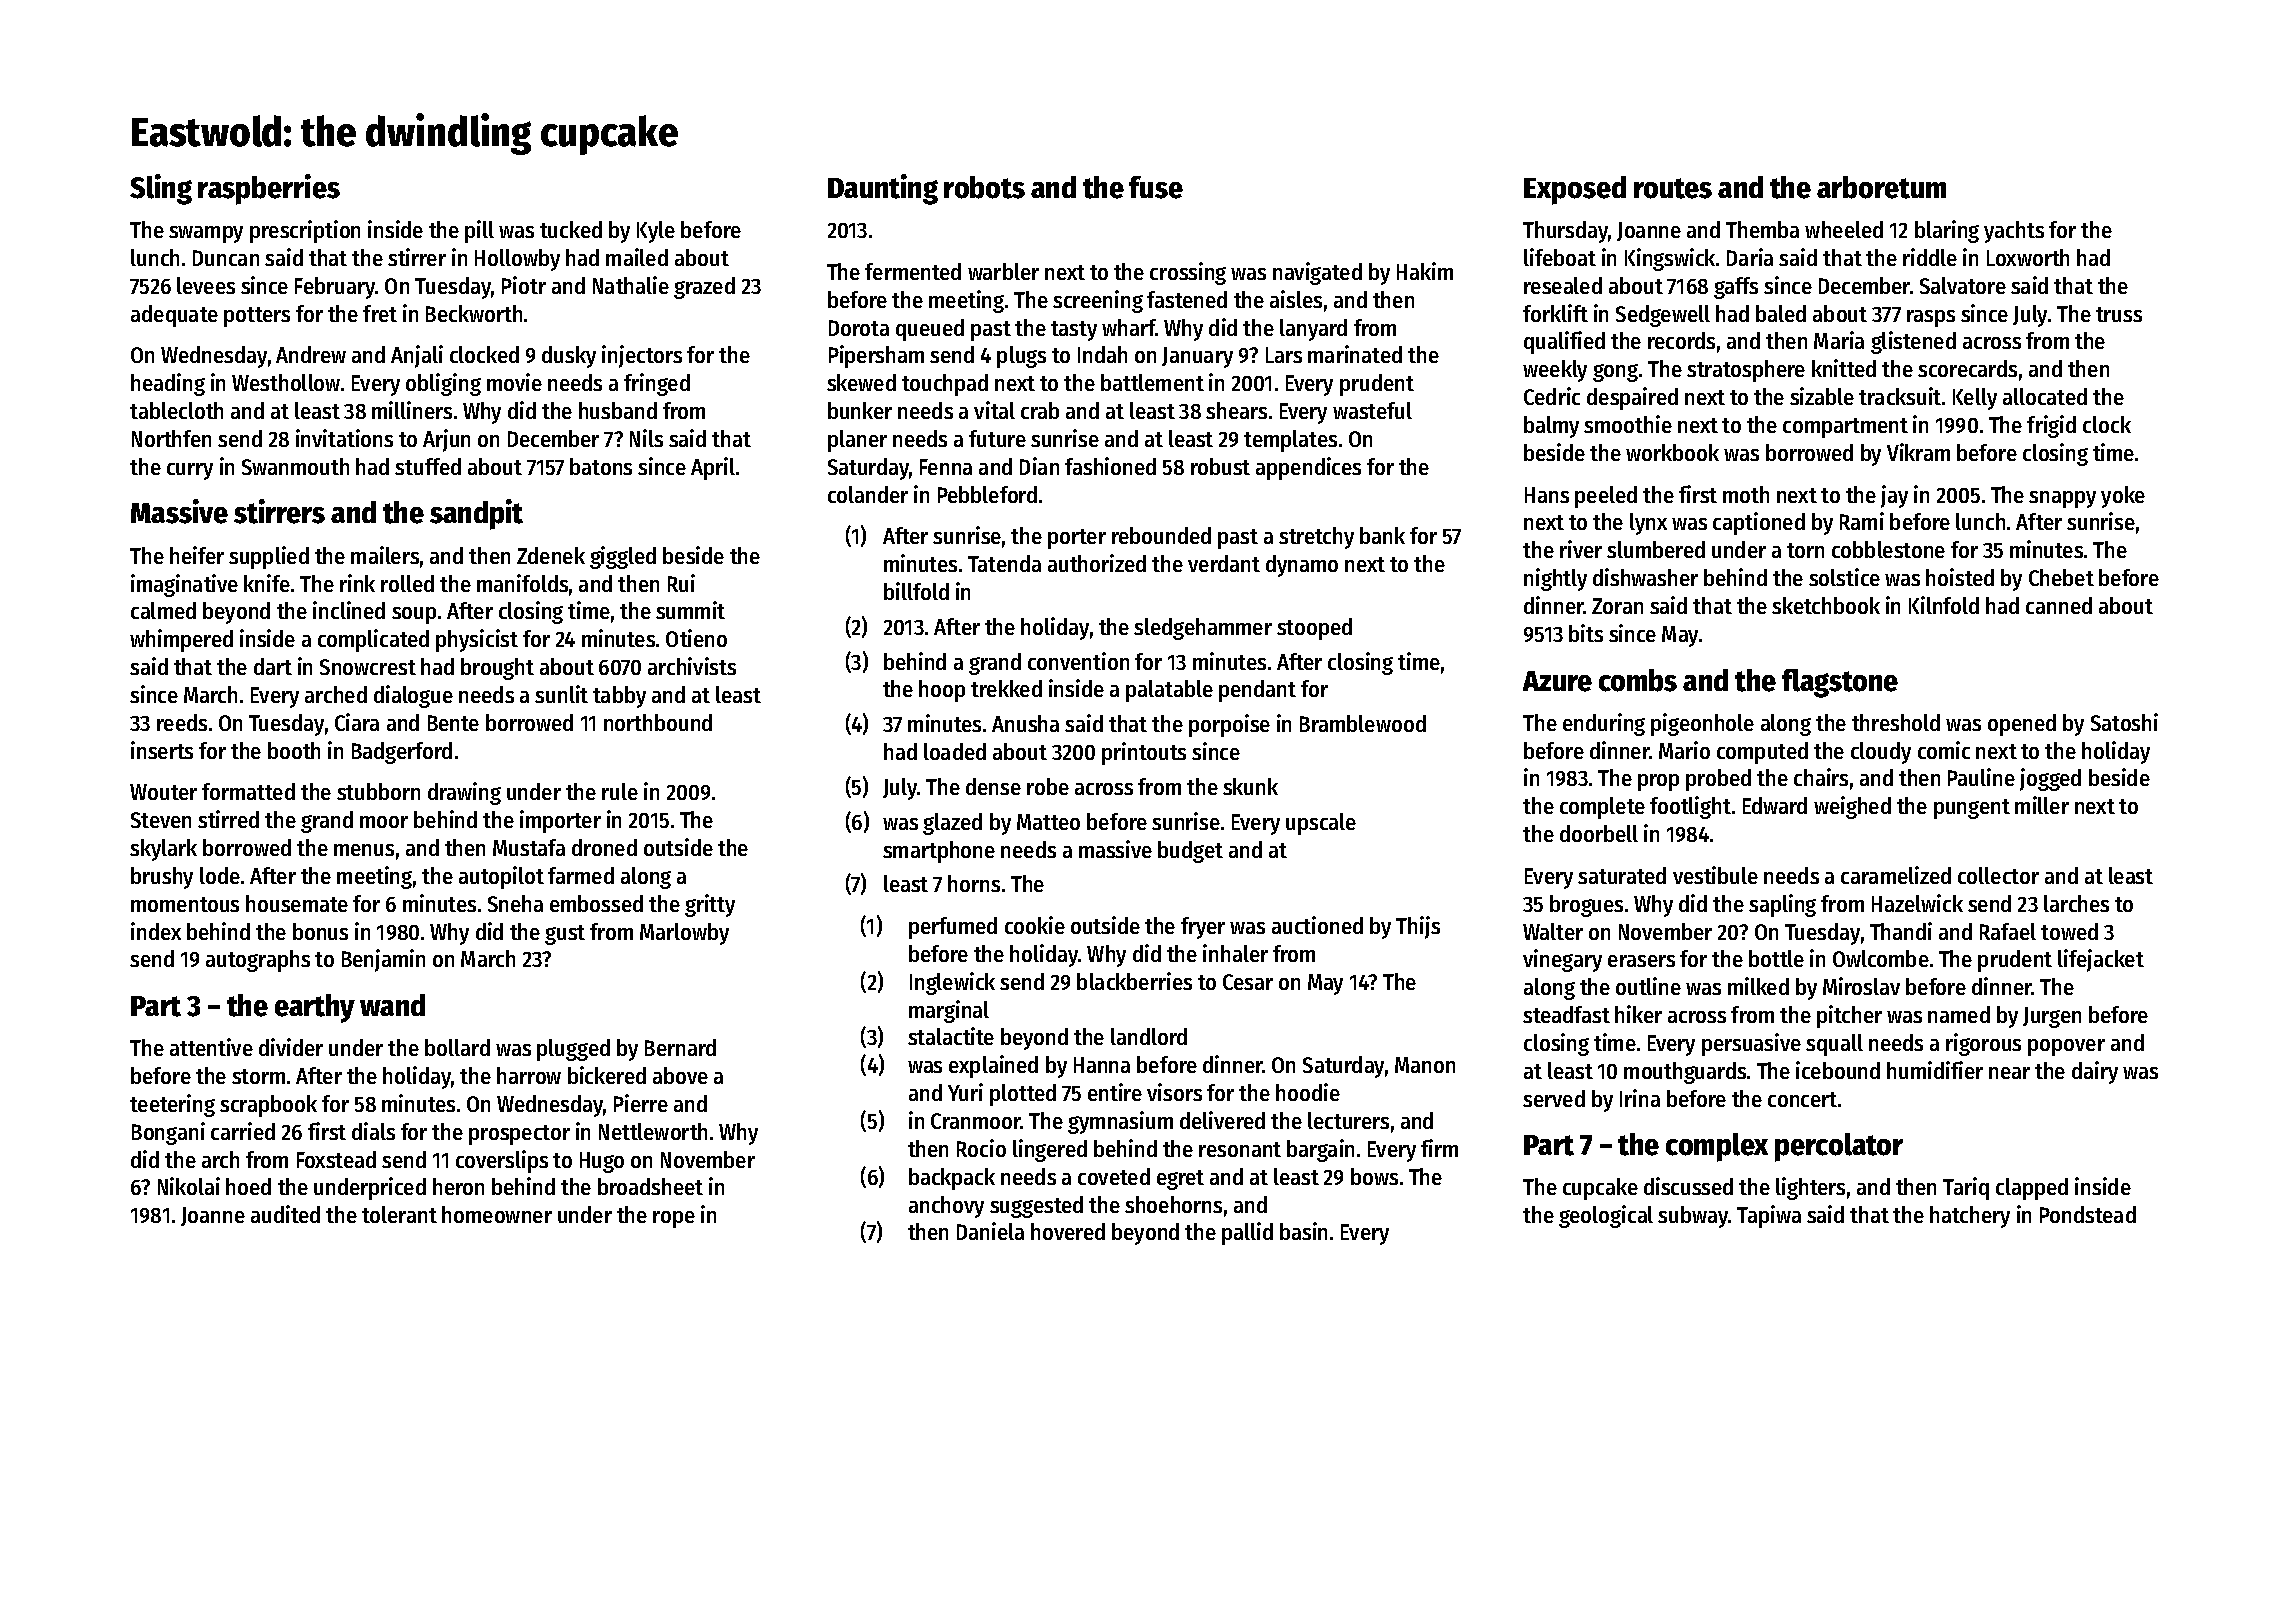  Describe the element at coordinates (1672, 452) in the image. I see `workbook` at that location.
